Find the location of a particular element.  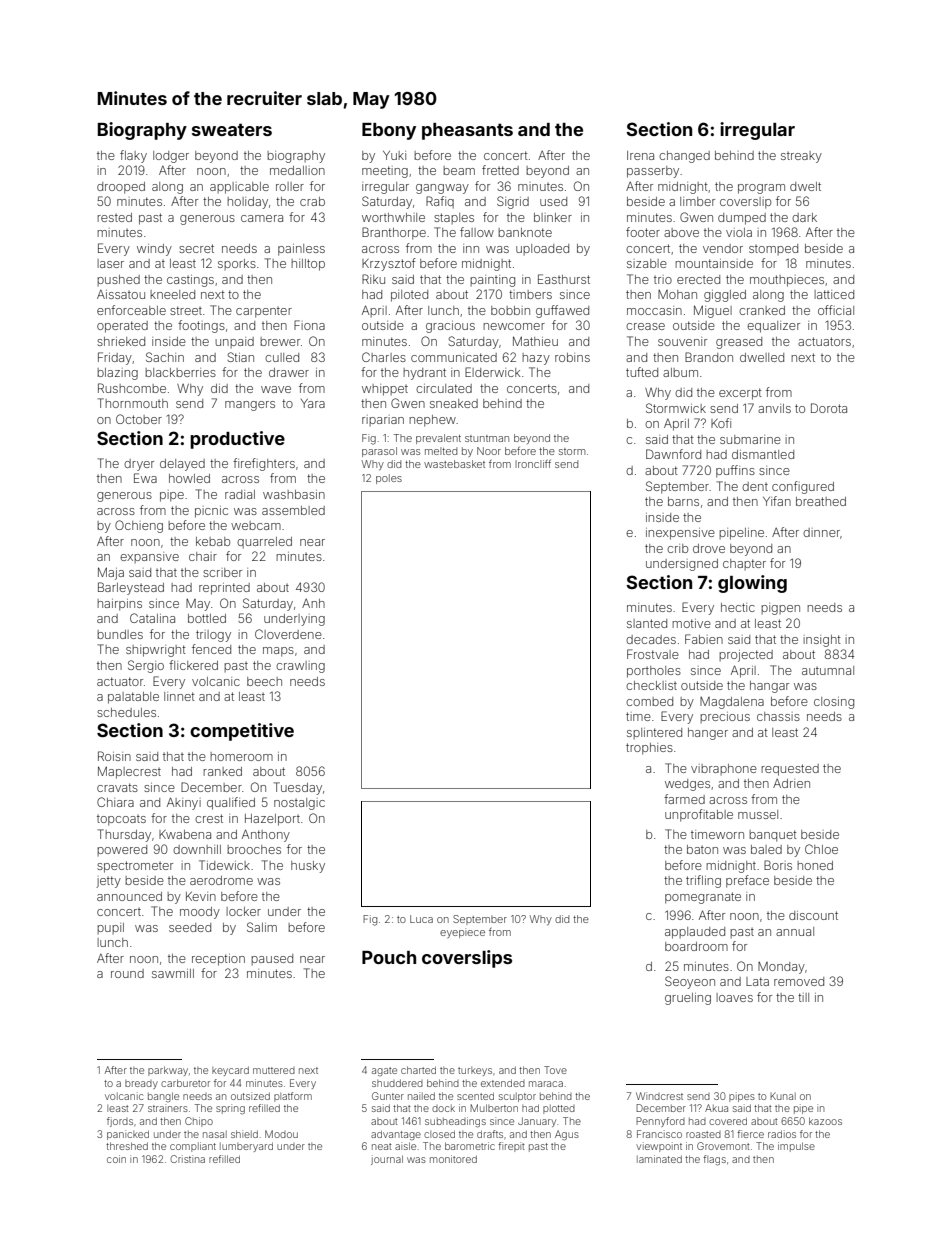

husky is located at coordinates (308, 867).
